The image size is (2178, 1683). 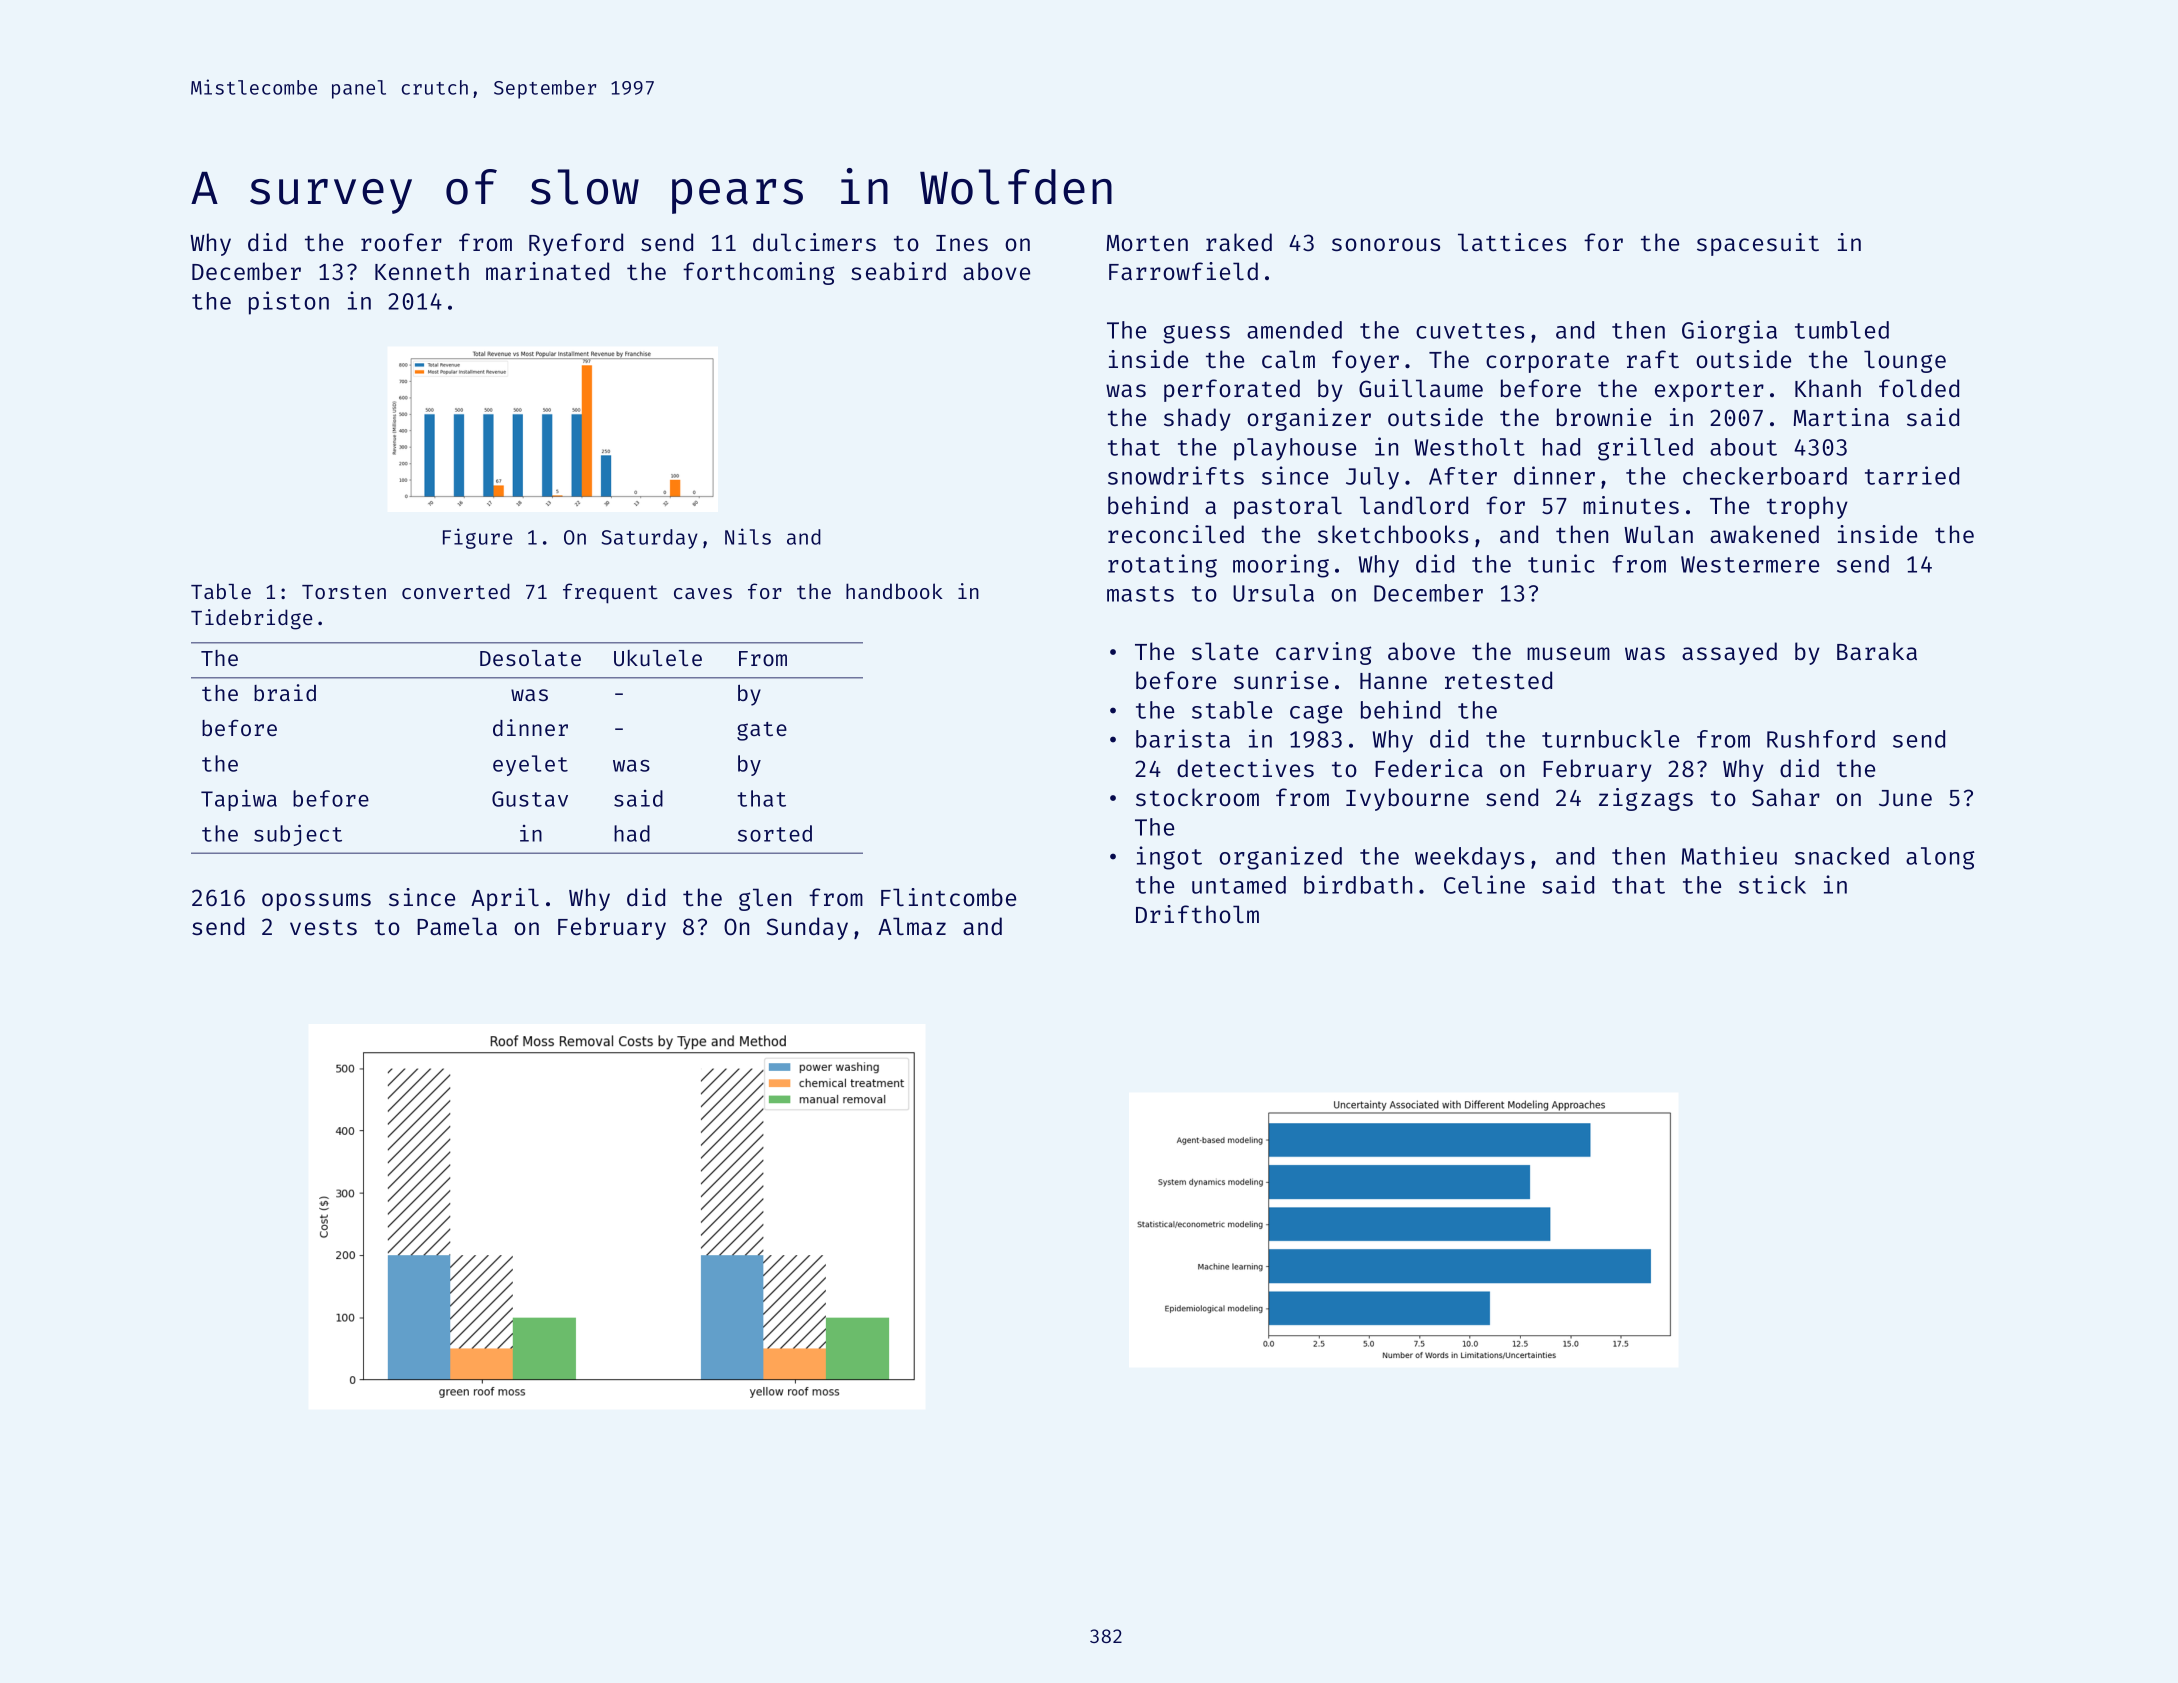 I want to click on ingot, so click(x=1169, y=858).
